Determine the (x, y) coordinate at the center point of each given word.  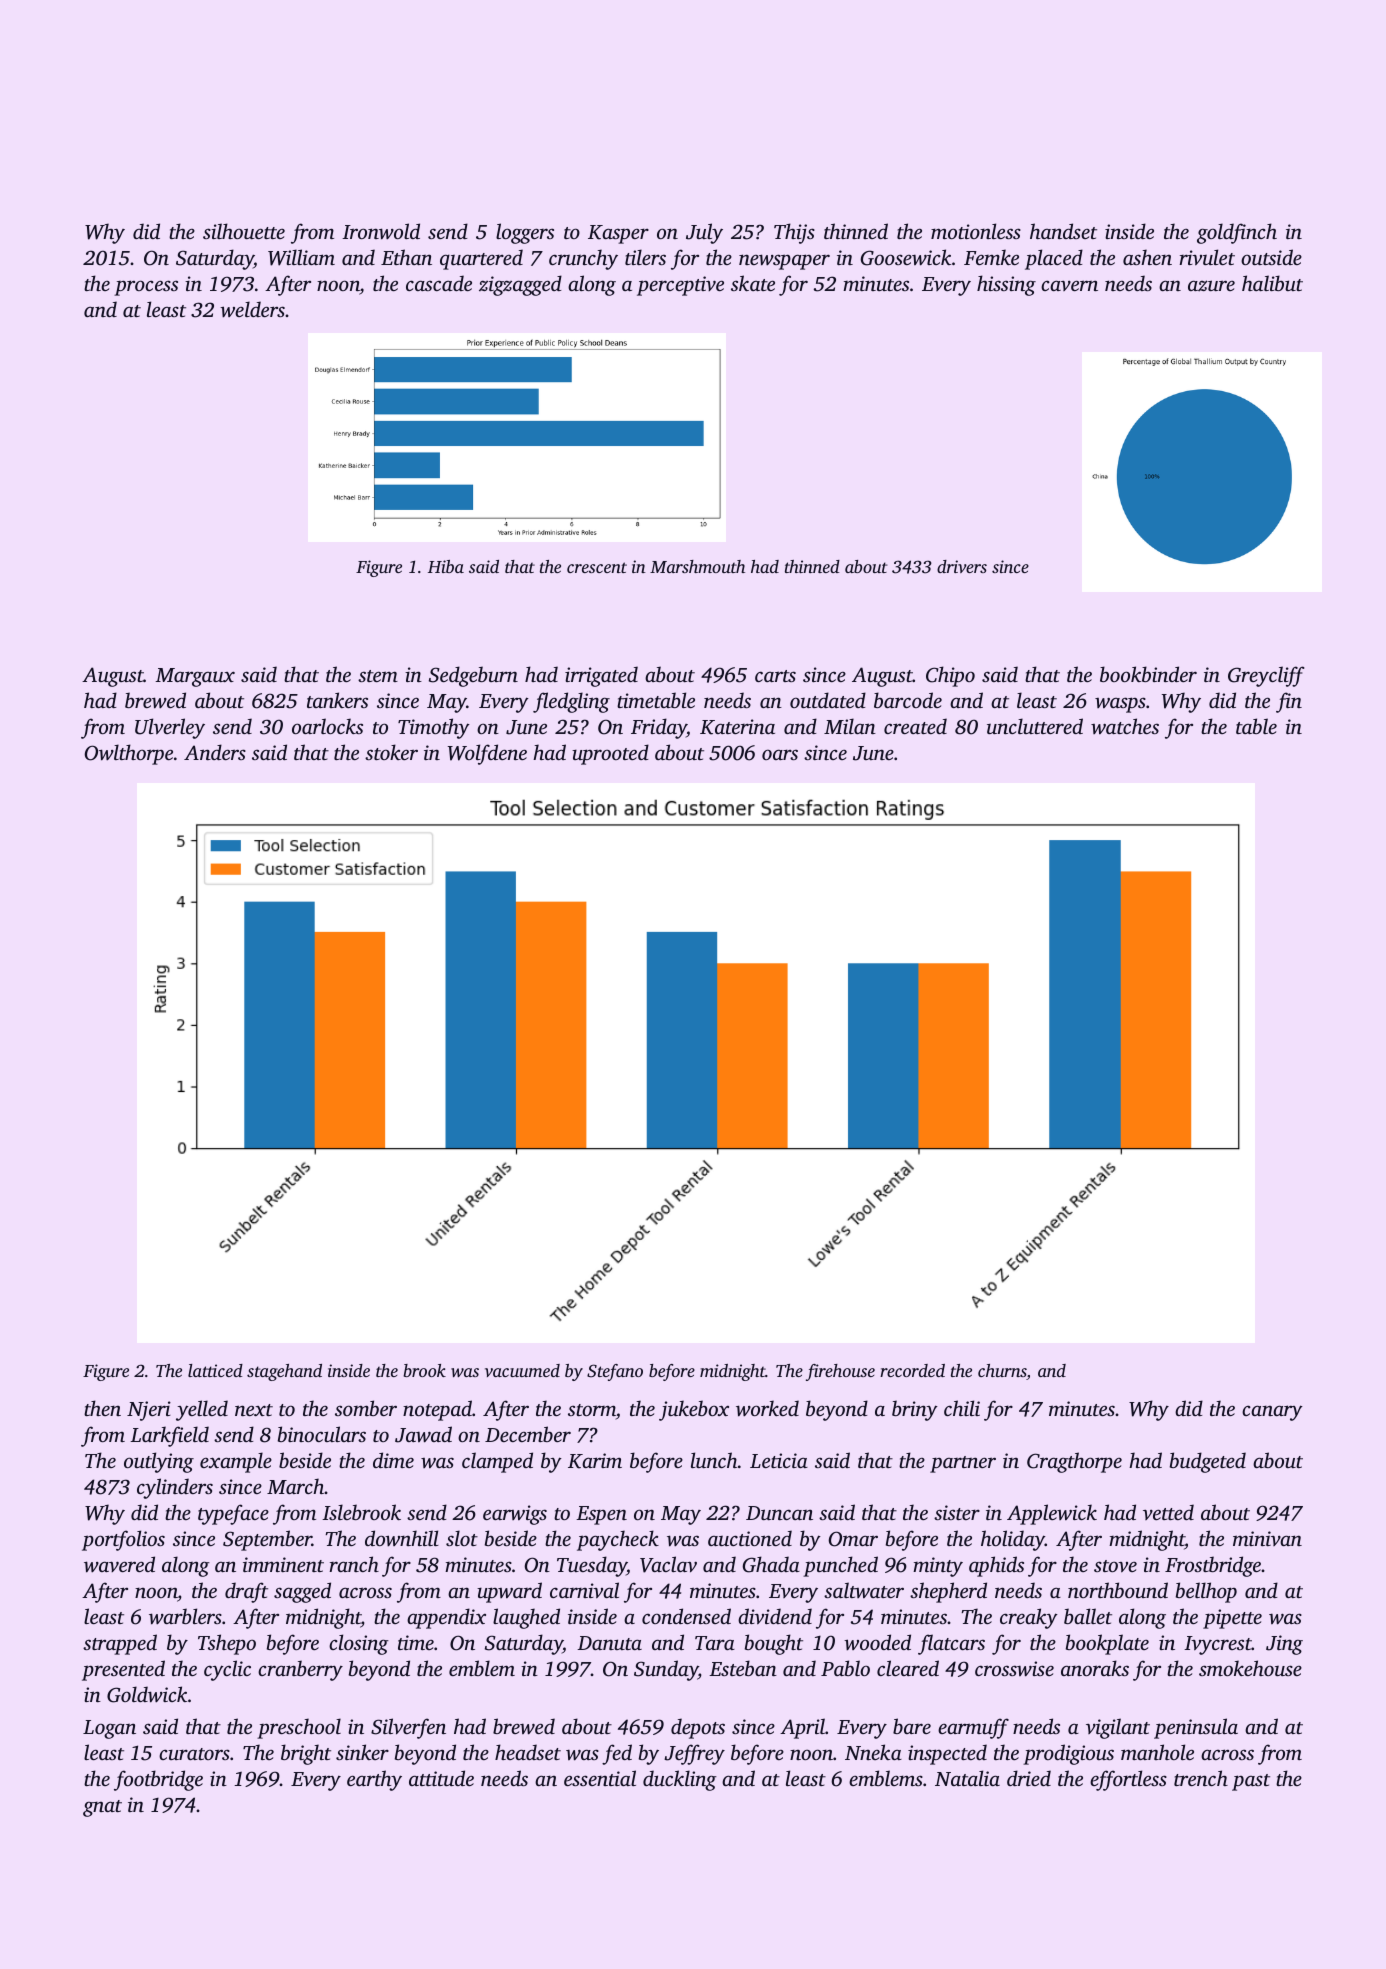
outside (1271, 257)
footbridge (158, 1780)
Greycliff (1266, 676)
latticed (215, 1370)
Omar (853, 1539)
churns (1002, 1372)
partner (963, 1464)
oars (780, 754)
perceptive (680, 286)
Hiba (446, 566)
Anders (215, 752)
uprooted (610, 754)
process (146, 288)
